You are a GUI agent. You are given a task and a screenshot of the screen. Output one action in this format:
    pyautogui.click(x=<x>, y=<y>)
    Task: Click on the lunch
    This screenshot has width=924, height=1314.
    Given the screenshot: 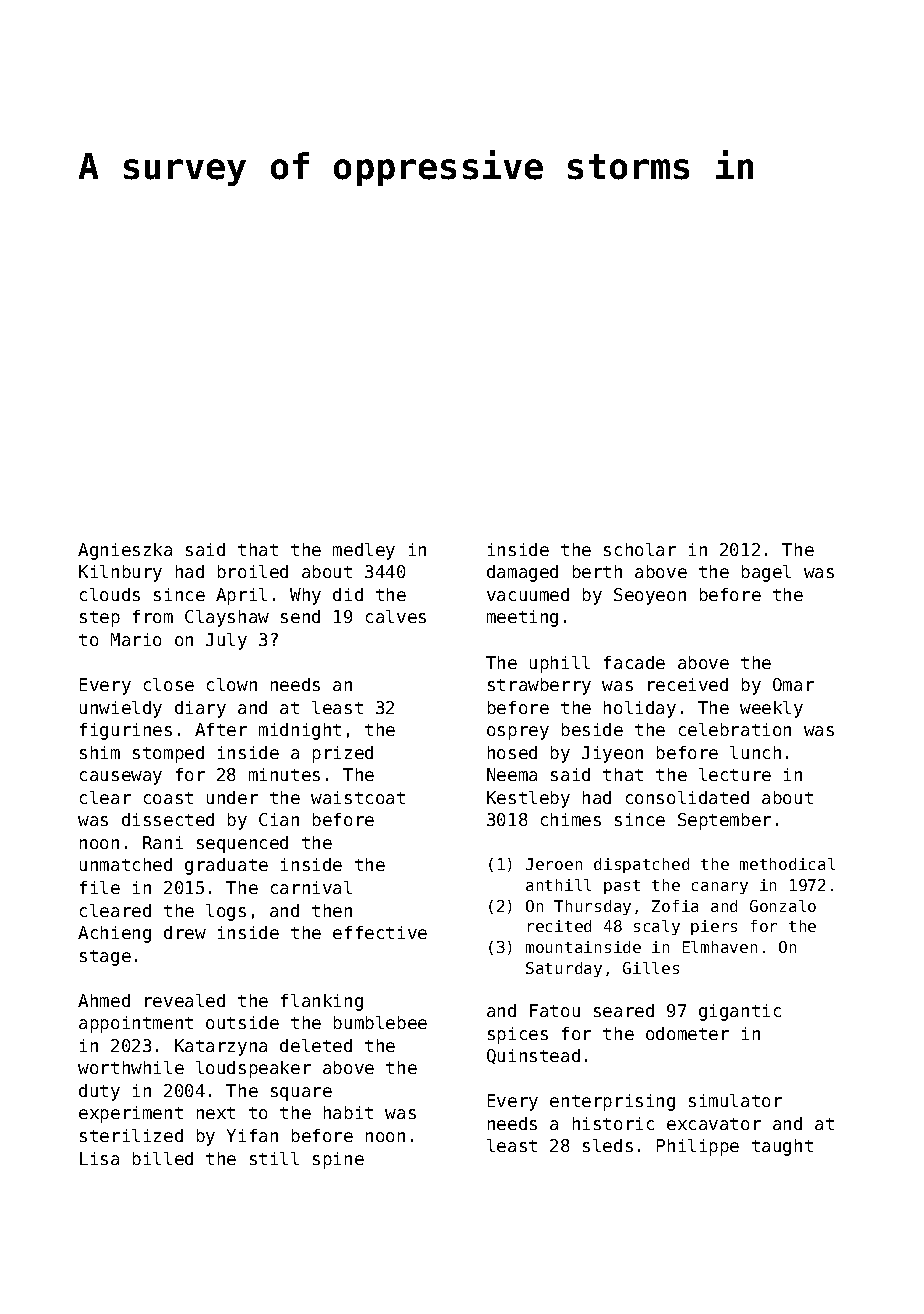 What is the action you would take?
    pyautogui.click(x=755, y=752)
